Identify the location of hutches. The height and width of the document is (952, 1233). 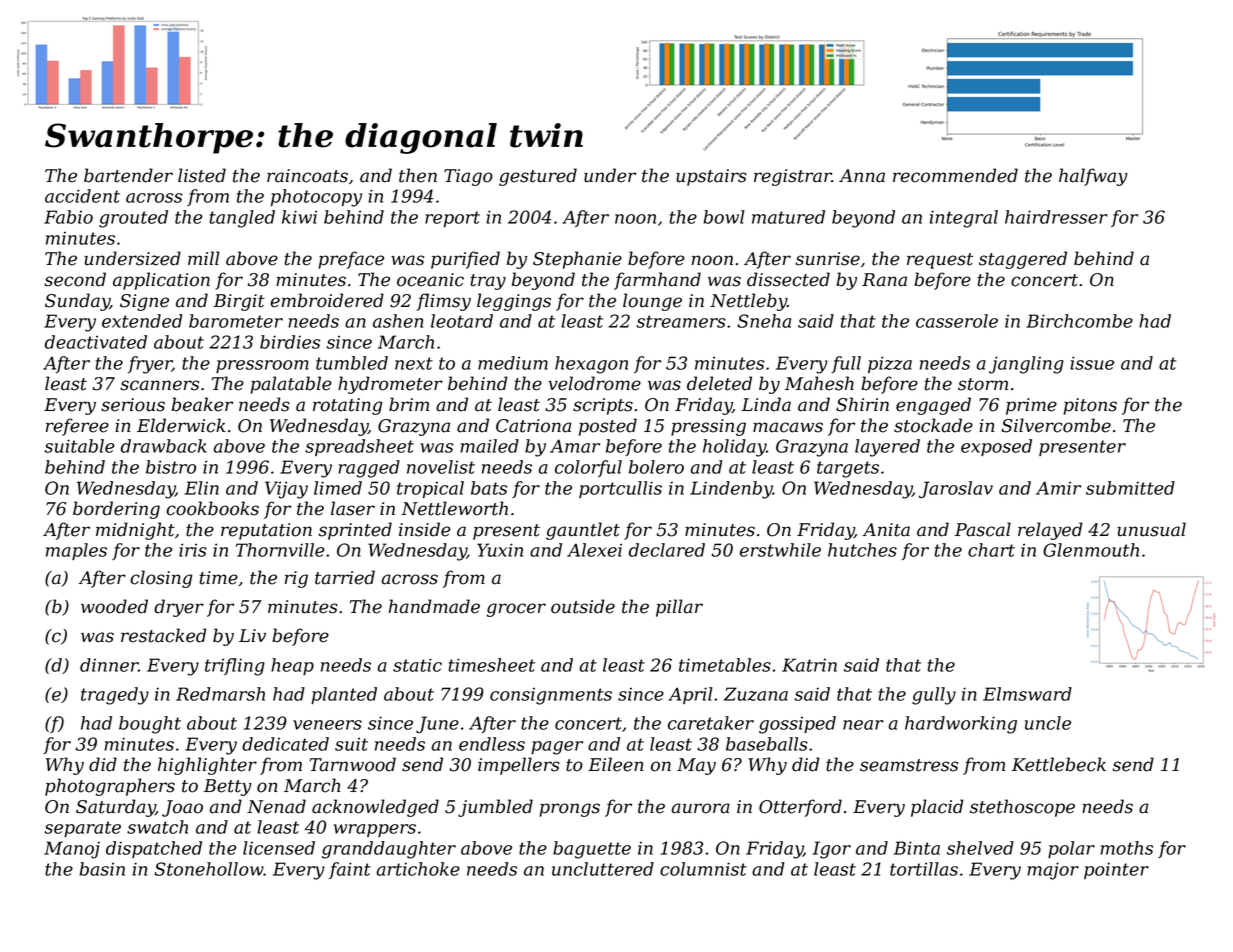
(862, 550).
